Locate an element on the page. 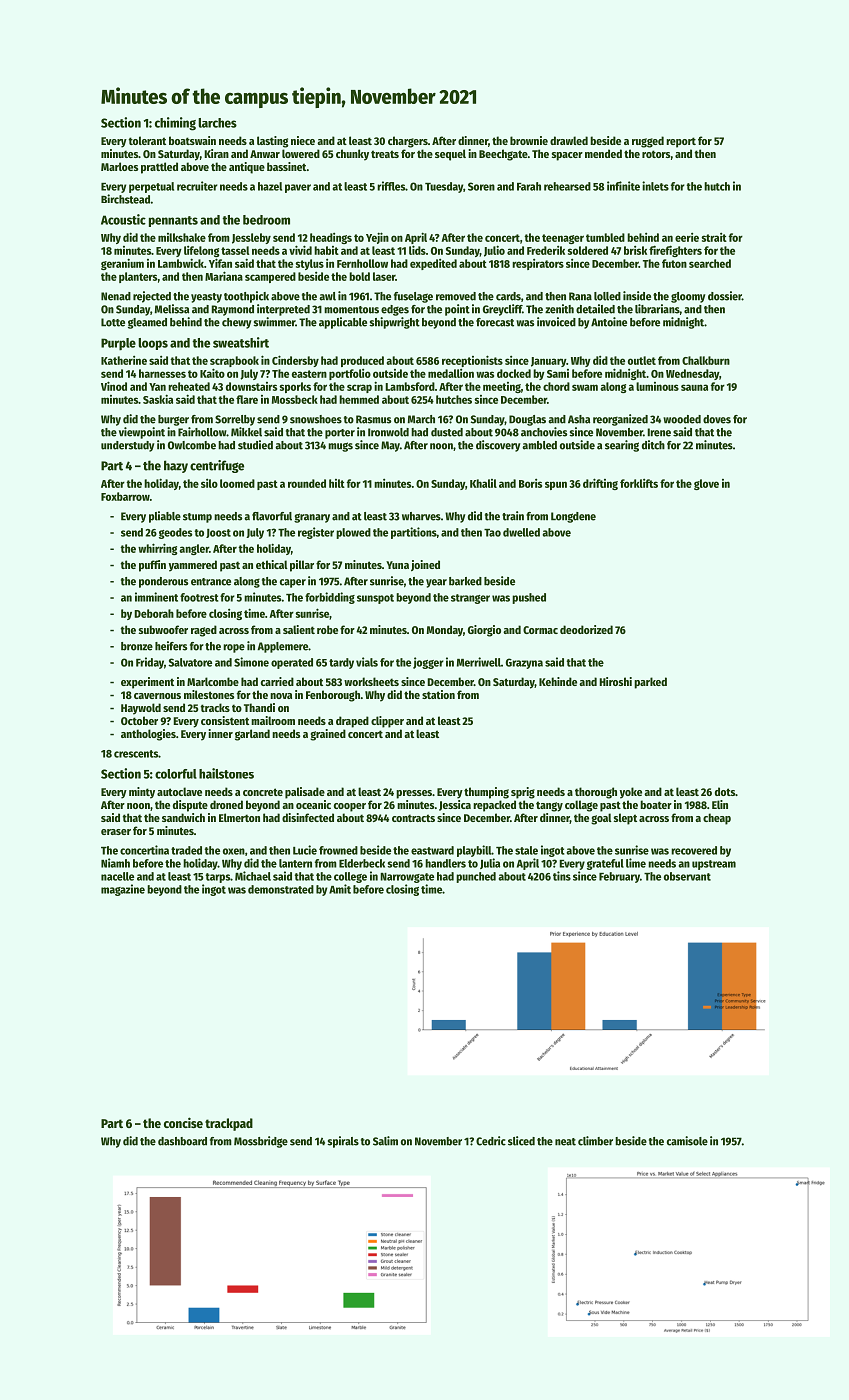 The image size is (849, 1400). punched is located at coordinates (476, 877).
